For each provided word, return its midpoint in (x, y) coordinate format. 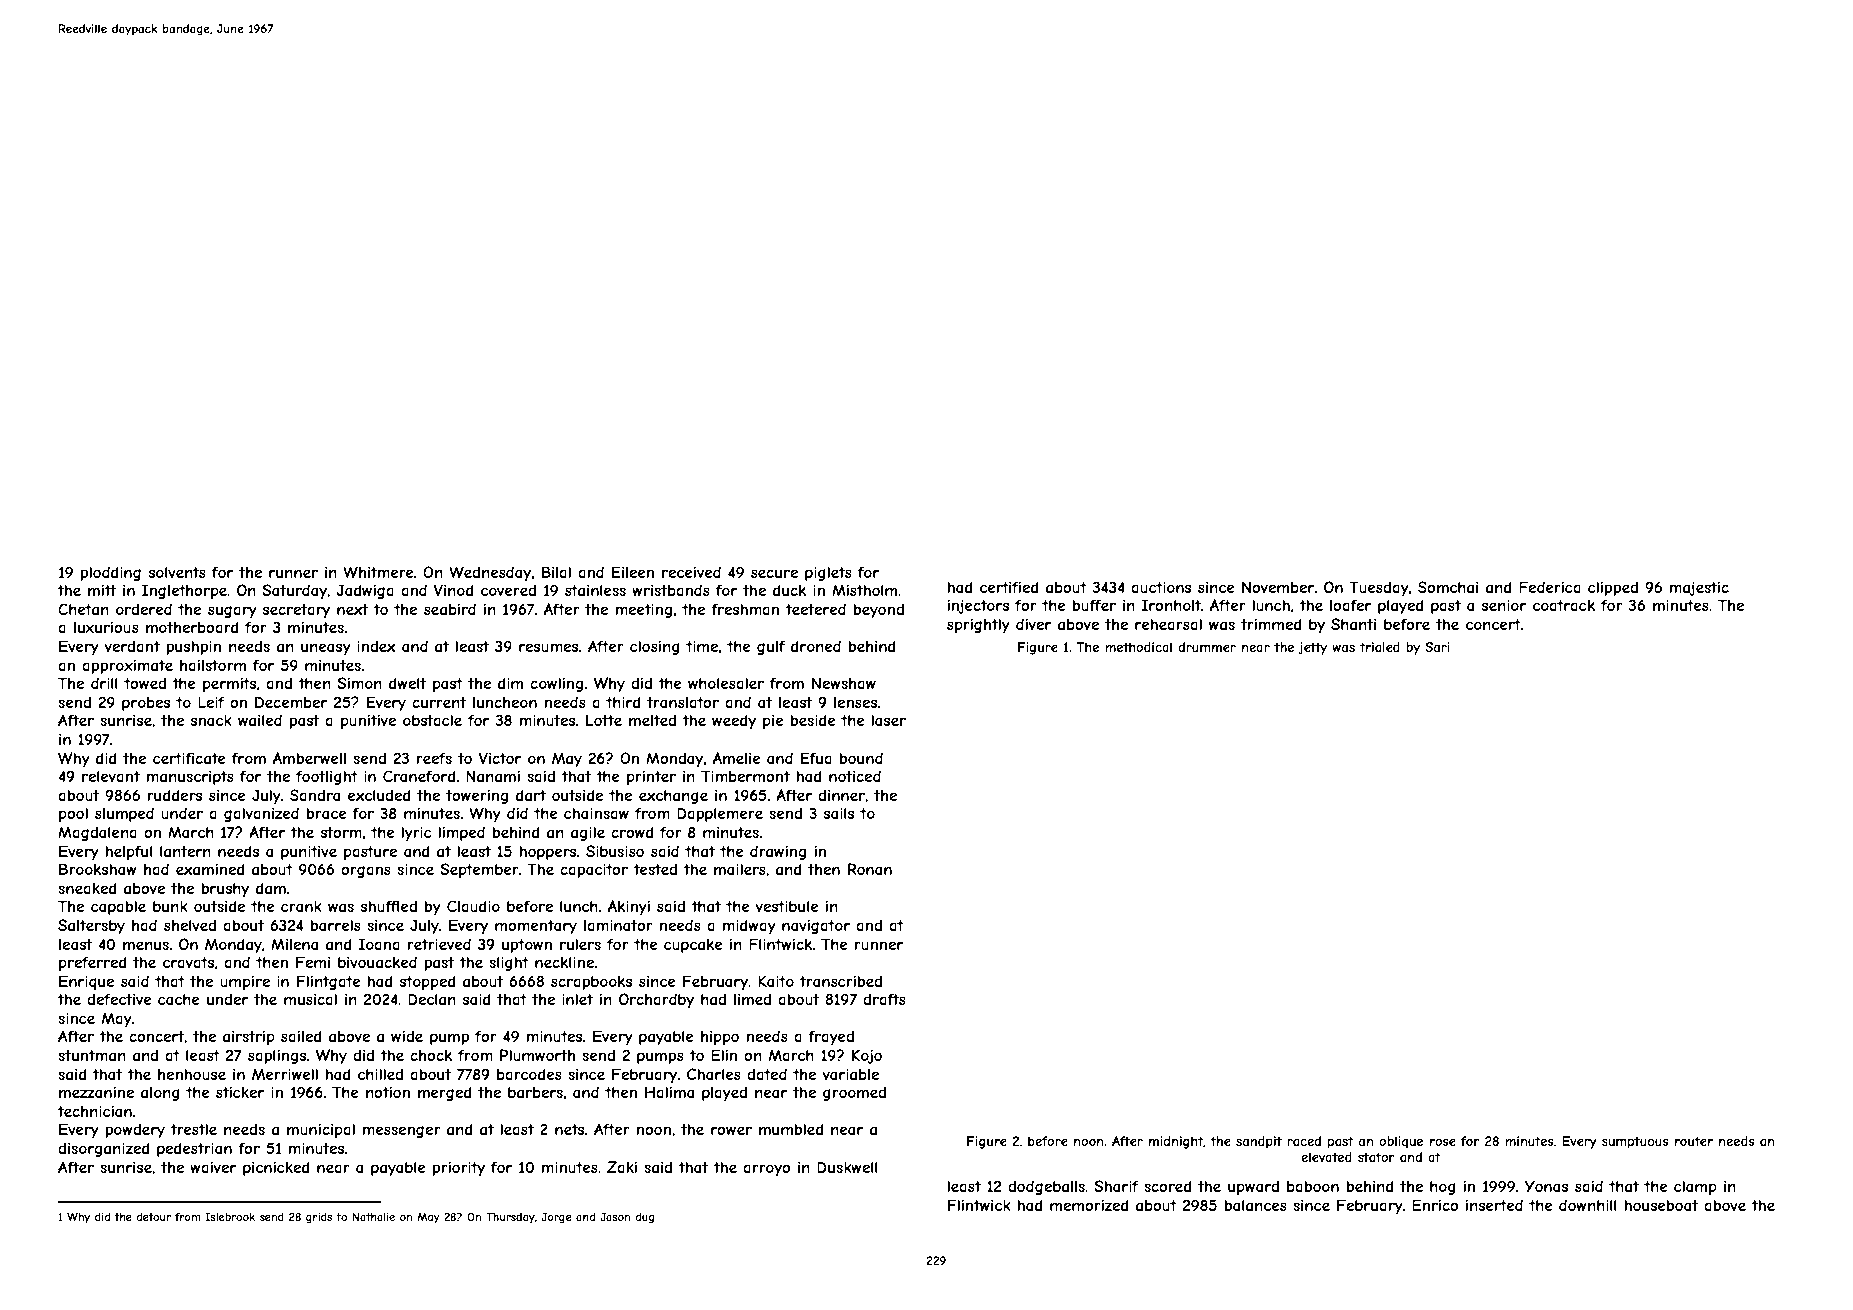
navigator (816, 927)
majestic (1699, 588)
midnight (1176, 1142)
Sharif (1116, 1186)
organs (366, 872)
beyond (879, 610)
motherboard (192, 627)
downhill (1588, 1205)
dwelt (407, 683)
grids (319, 1218)
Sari (1437, 647)
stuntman (92, 1055)
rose (1443, 1142)
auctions (1161, 587)
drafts (884, 999)
